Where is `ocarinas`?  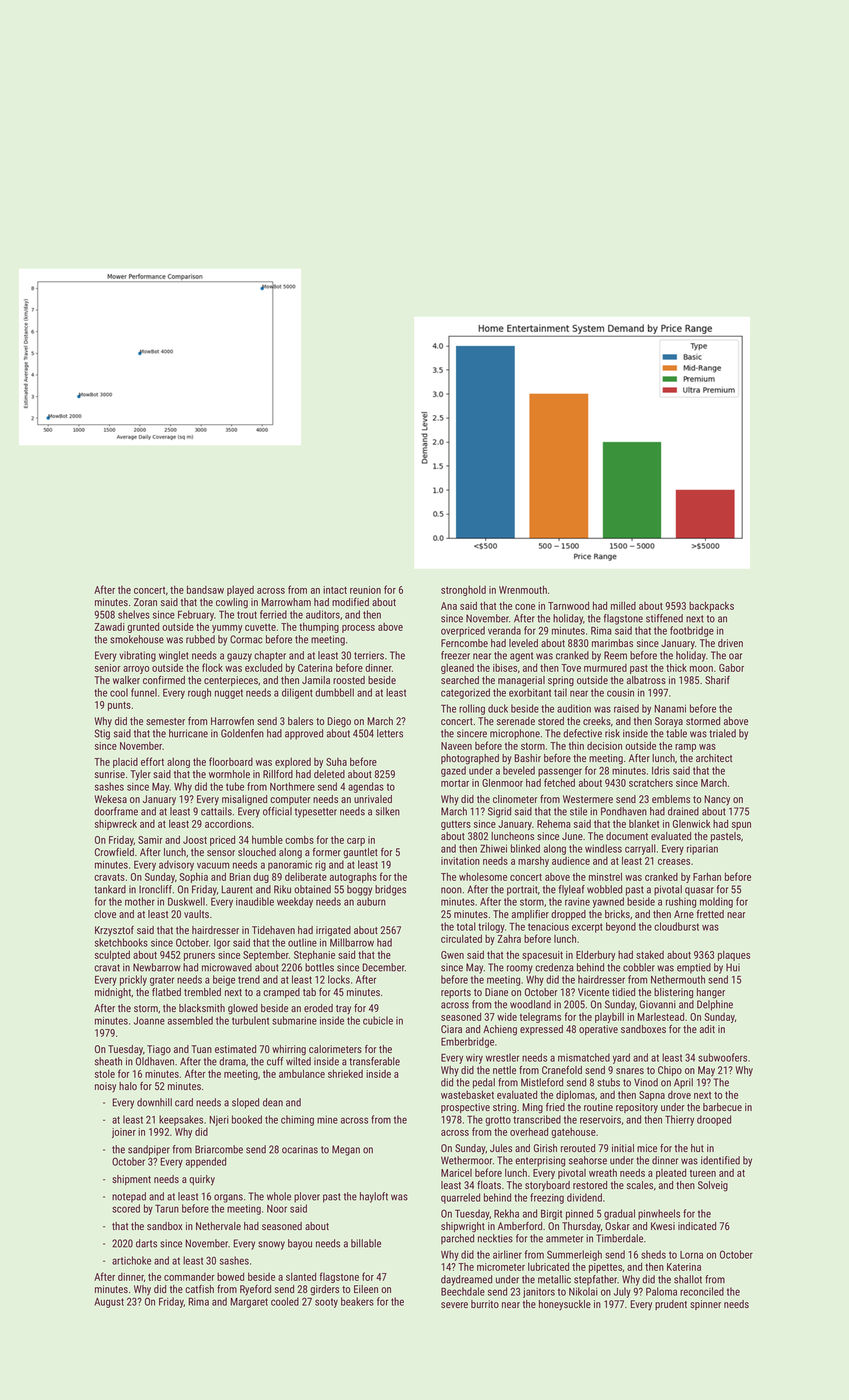
ocarinas is located at coordinates (300, 1149).
